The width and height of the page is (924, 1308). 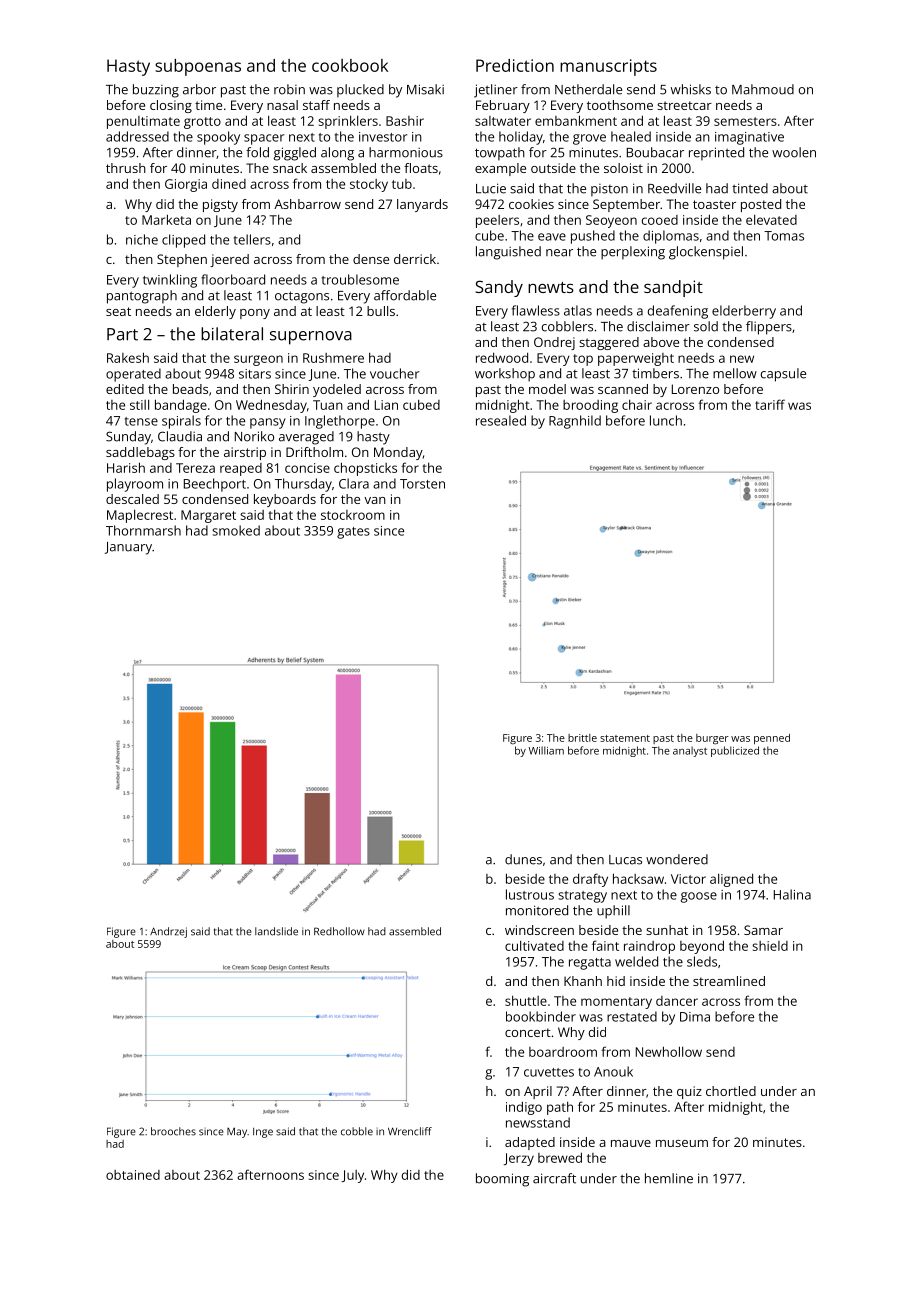 What do you see at coordinates (502, 1180) in the page?
I see `booming` at bounding box center [502, 1180].
